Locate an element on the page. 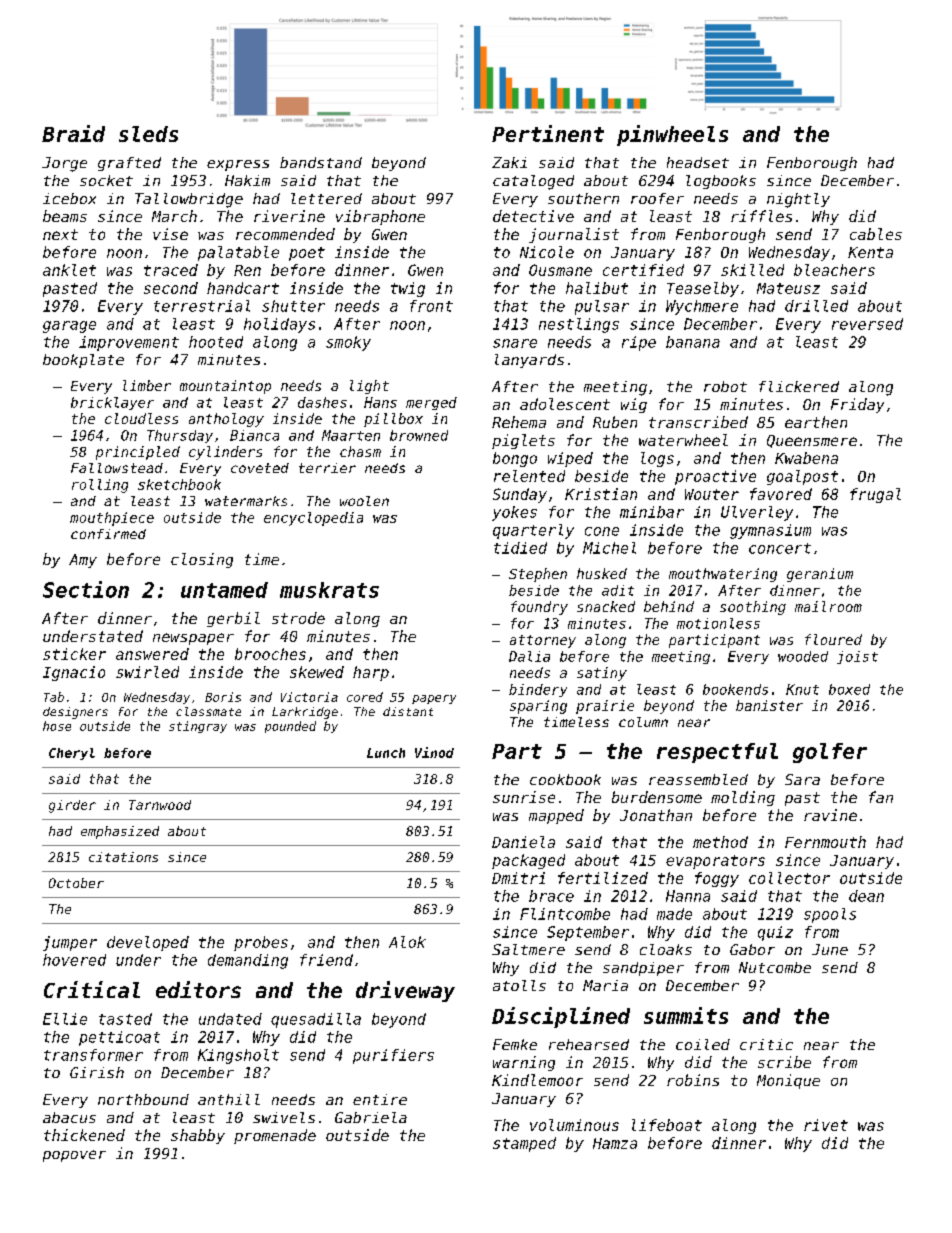 The image size is (952, 1233). browned is located at coordinates (419, 435).
